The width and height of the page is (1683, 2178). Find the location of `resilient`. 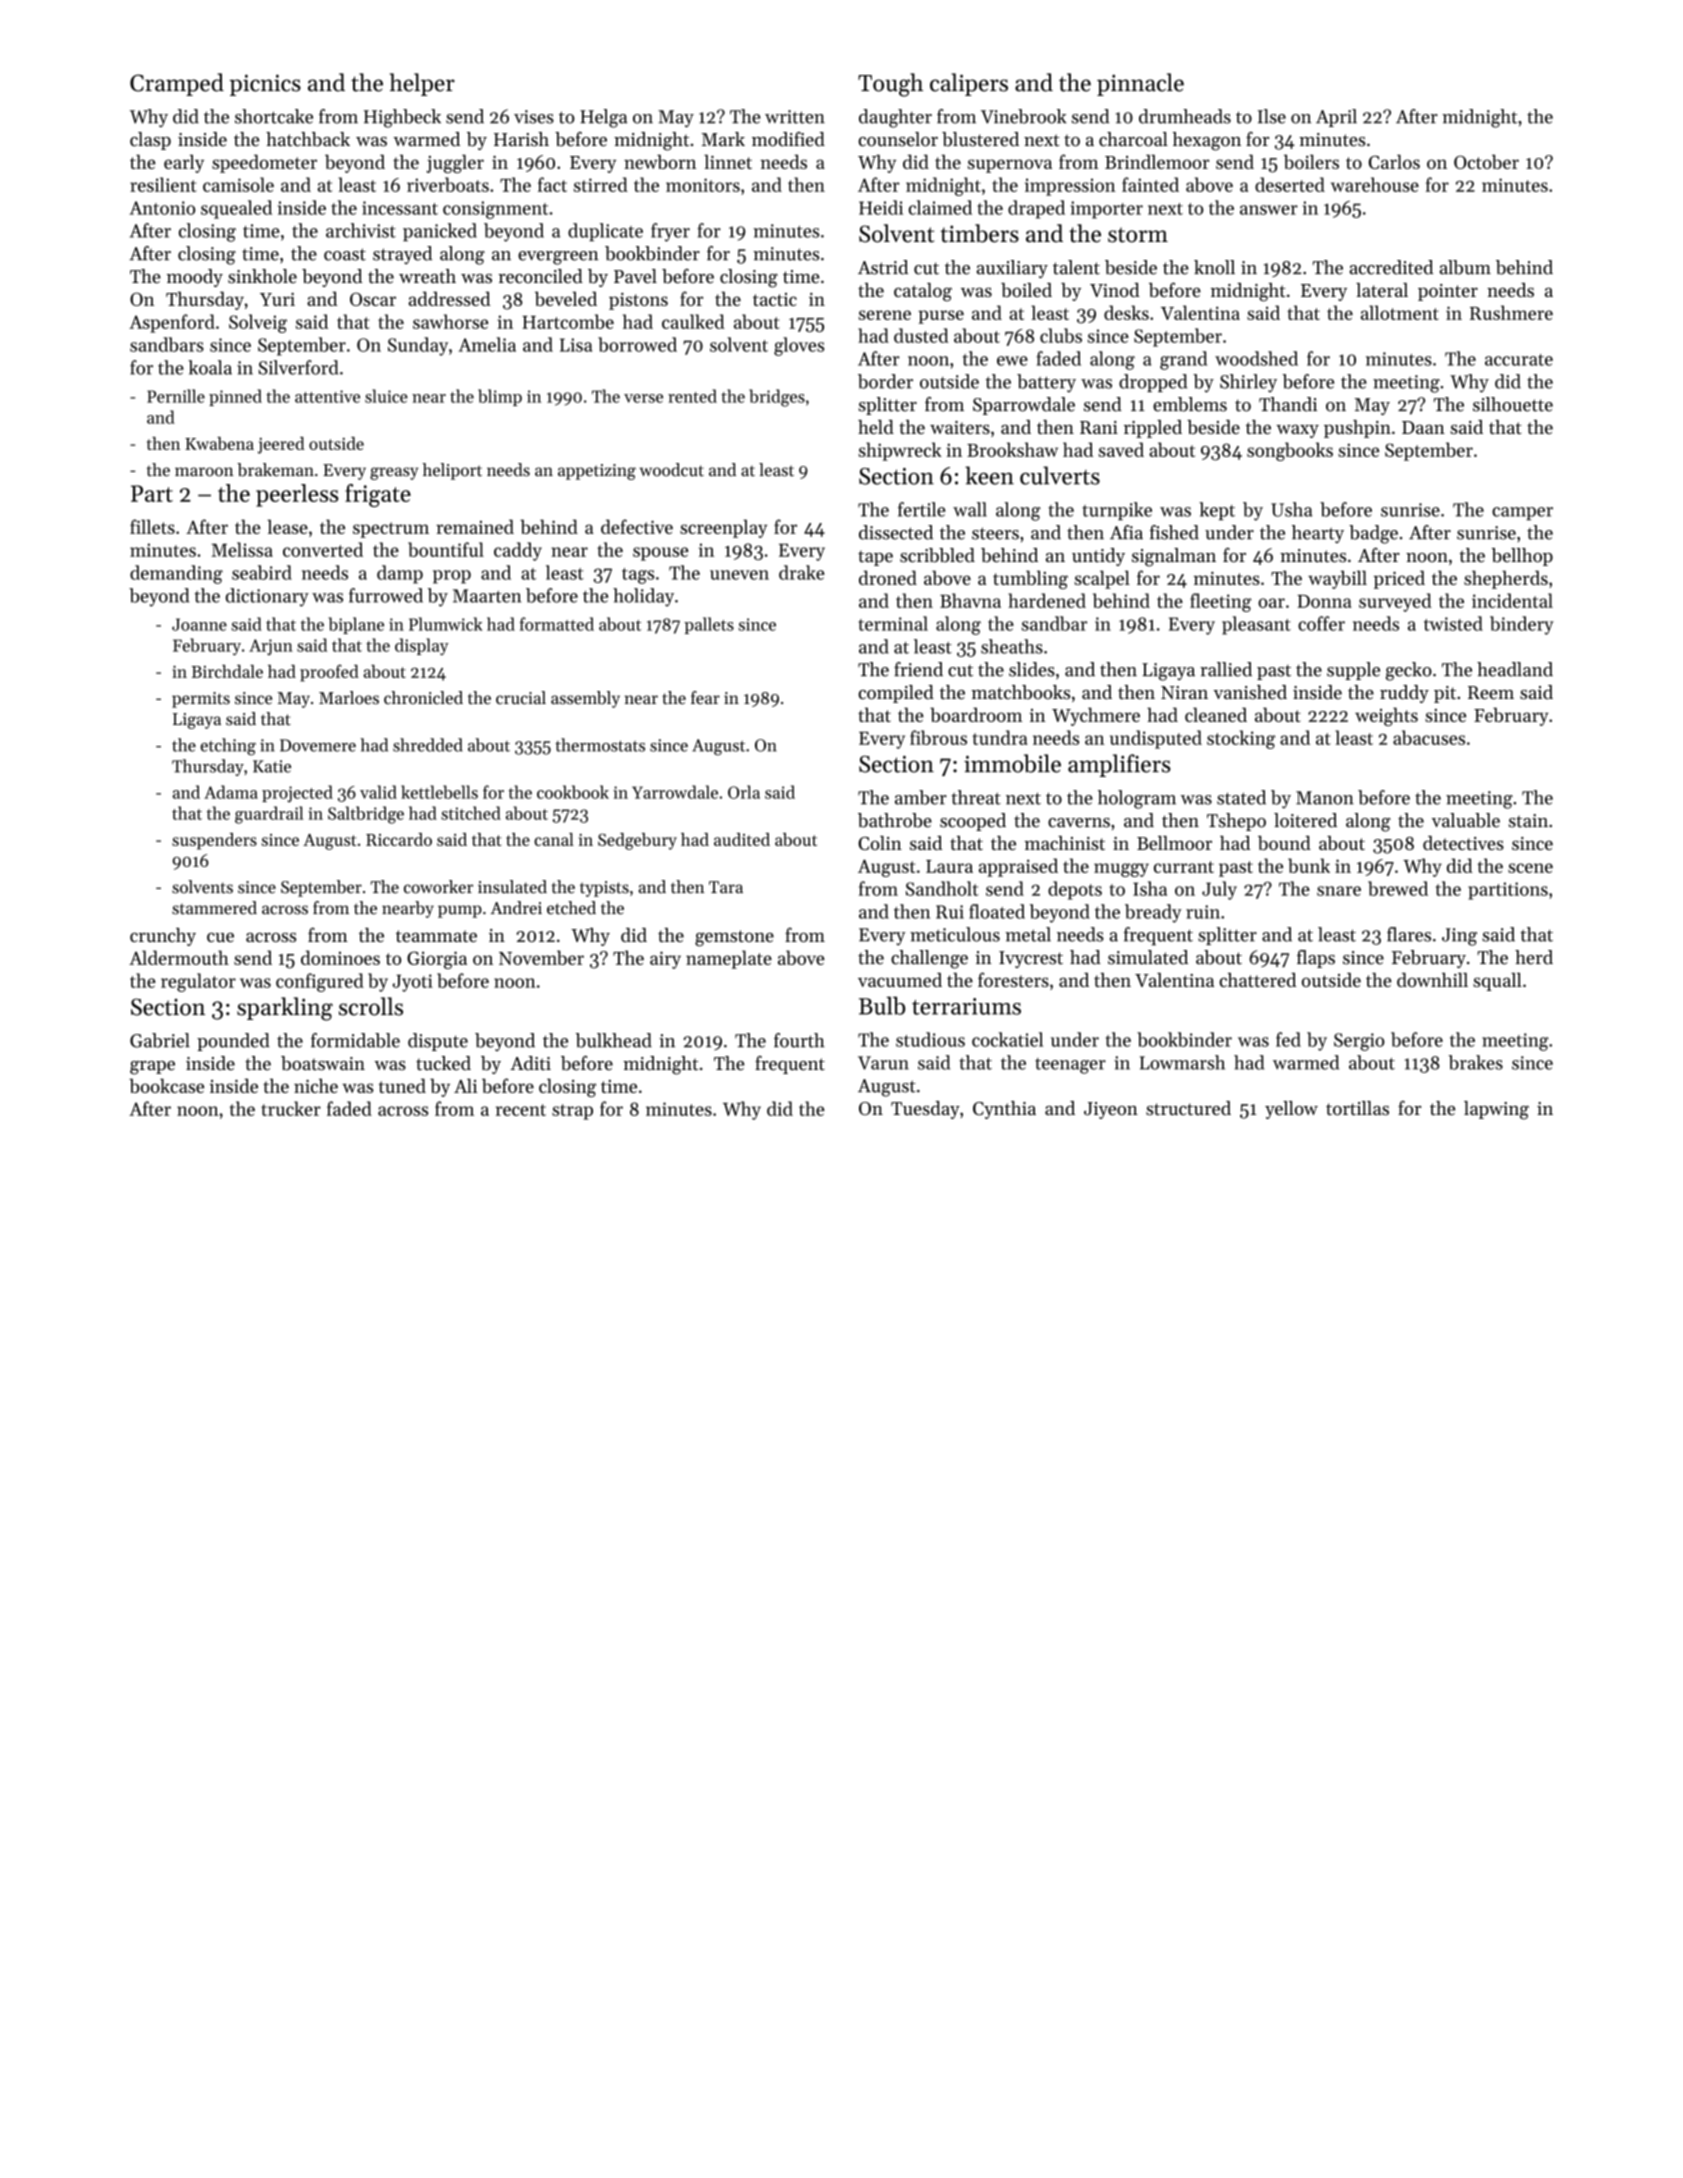

resilient is located at coordinates (163, 184).
